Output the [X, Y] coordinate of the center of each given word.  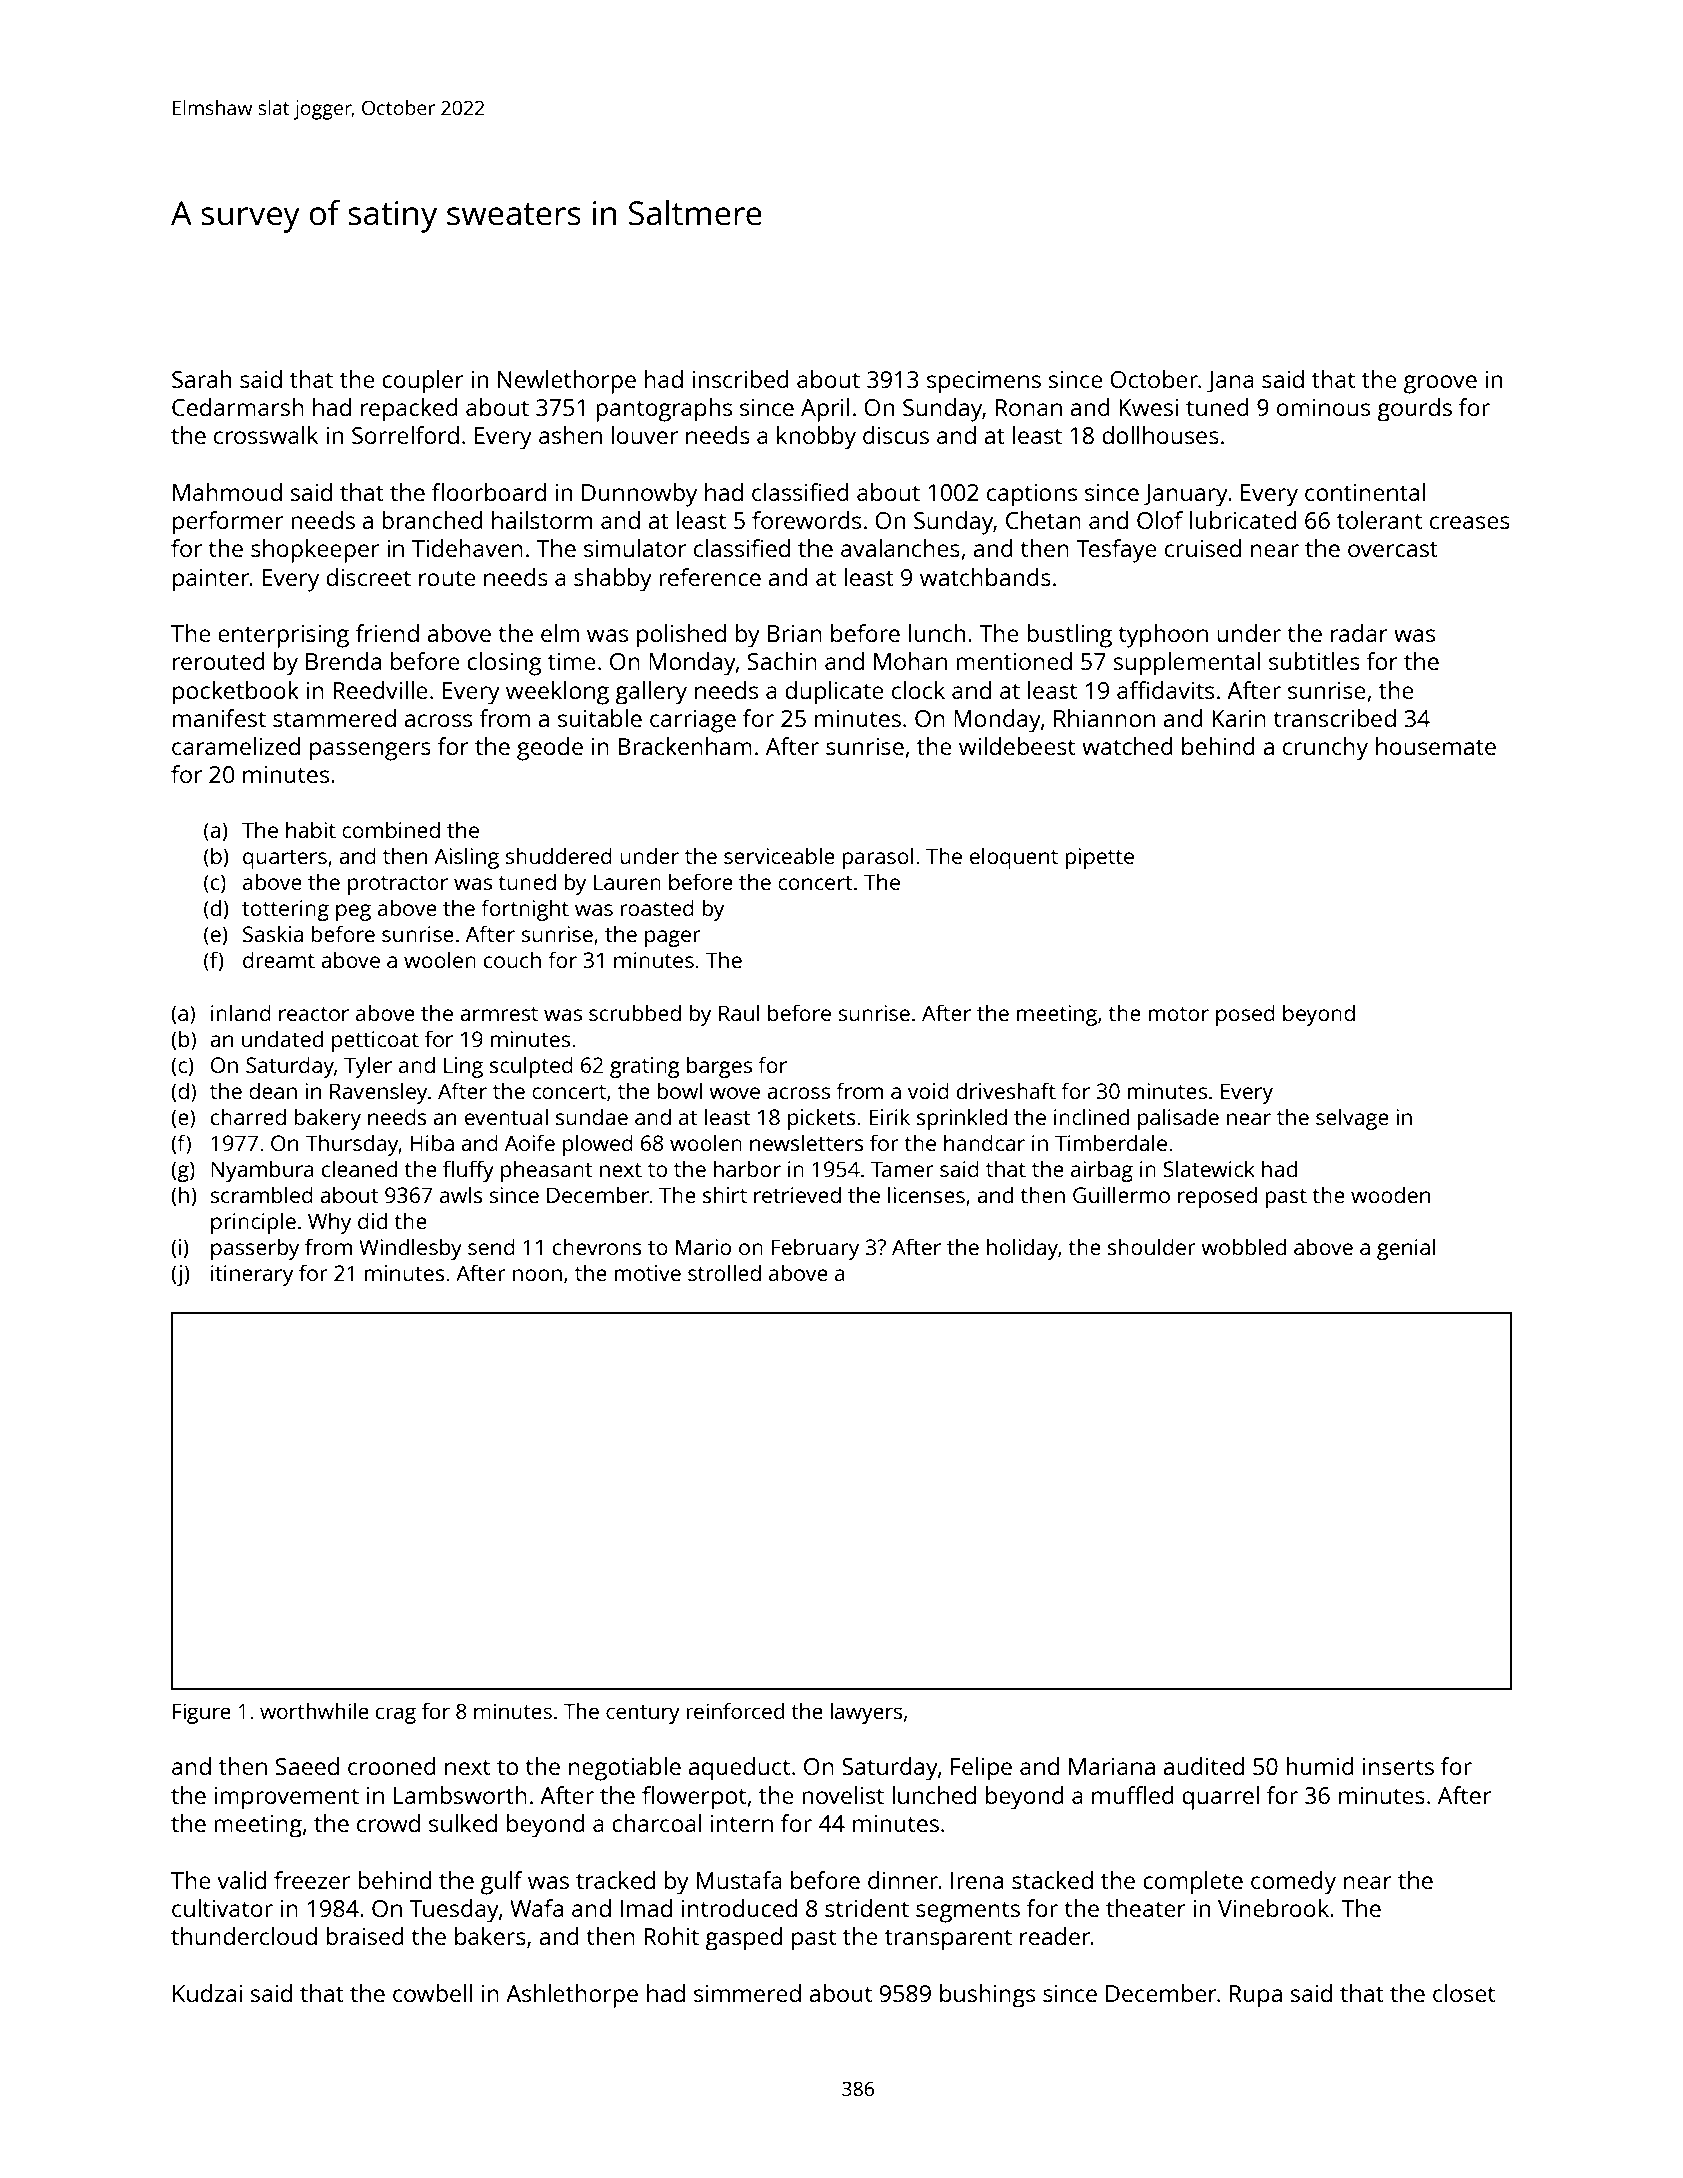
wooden [1390, 1194]
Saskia [273, 933]
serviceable [779, 855]
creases [1470, 522]
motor [1179, 1014]
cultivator [222, 1908]
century [643, 1714]
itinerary [252, 1275]
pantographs [664, 410]
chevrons [597, 1246]
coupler [423, 382]
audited [1203, 1766]
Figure [202, 1713]
